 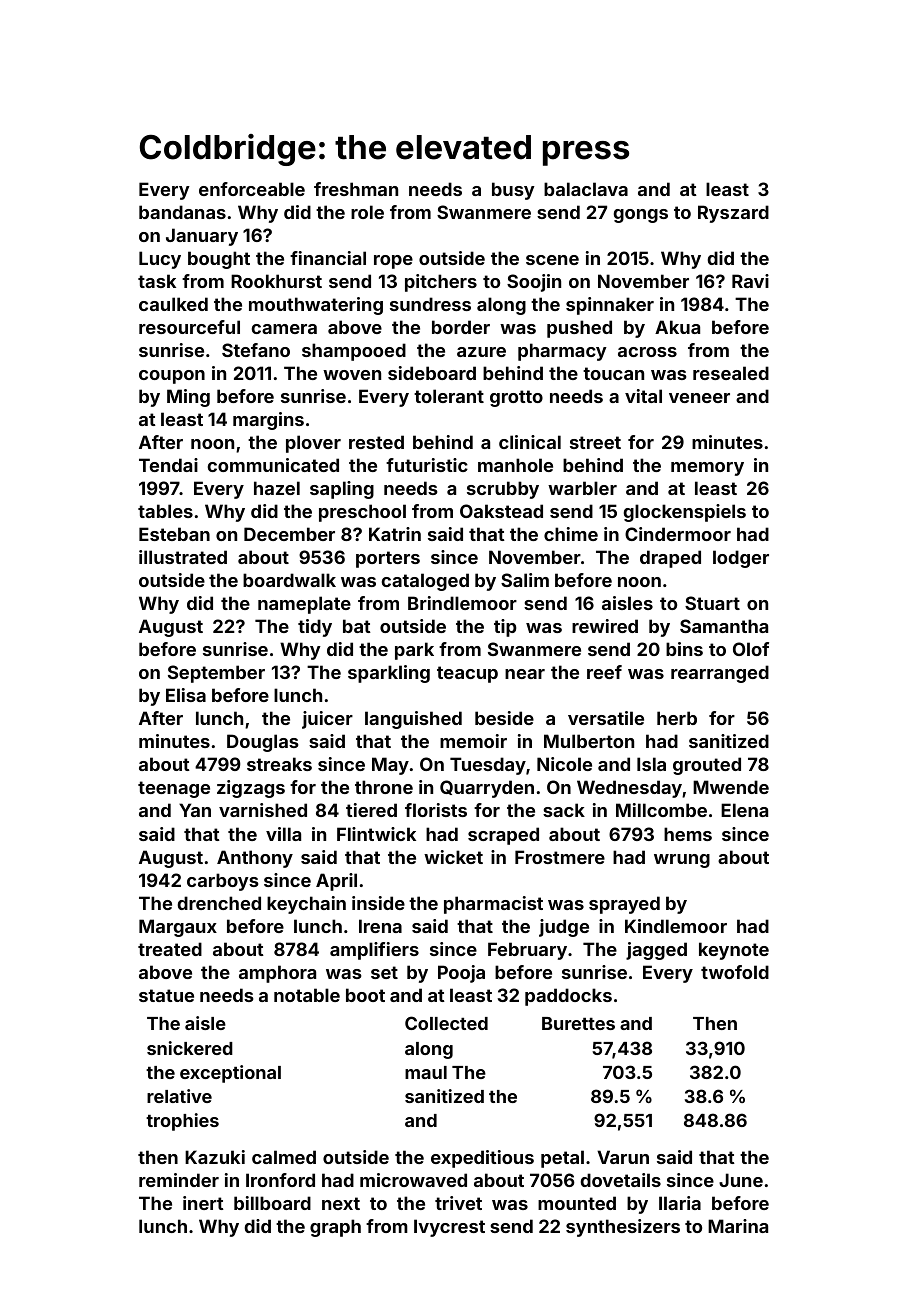 What do you see at coordinates (449, 1228) in the page?
I see `Ivycrest` at bounding box center [449, 1228].
